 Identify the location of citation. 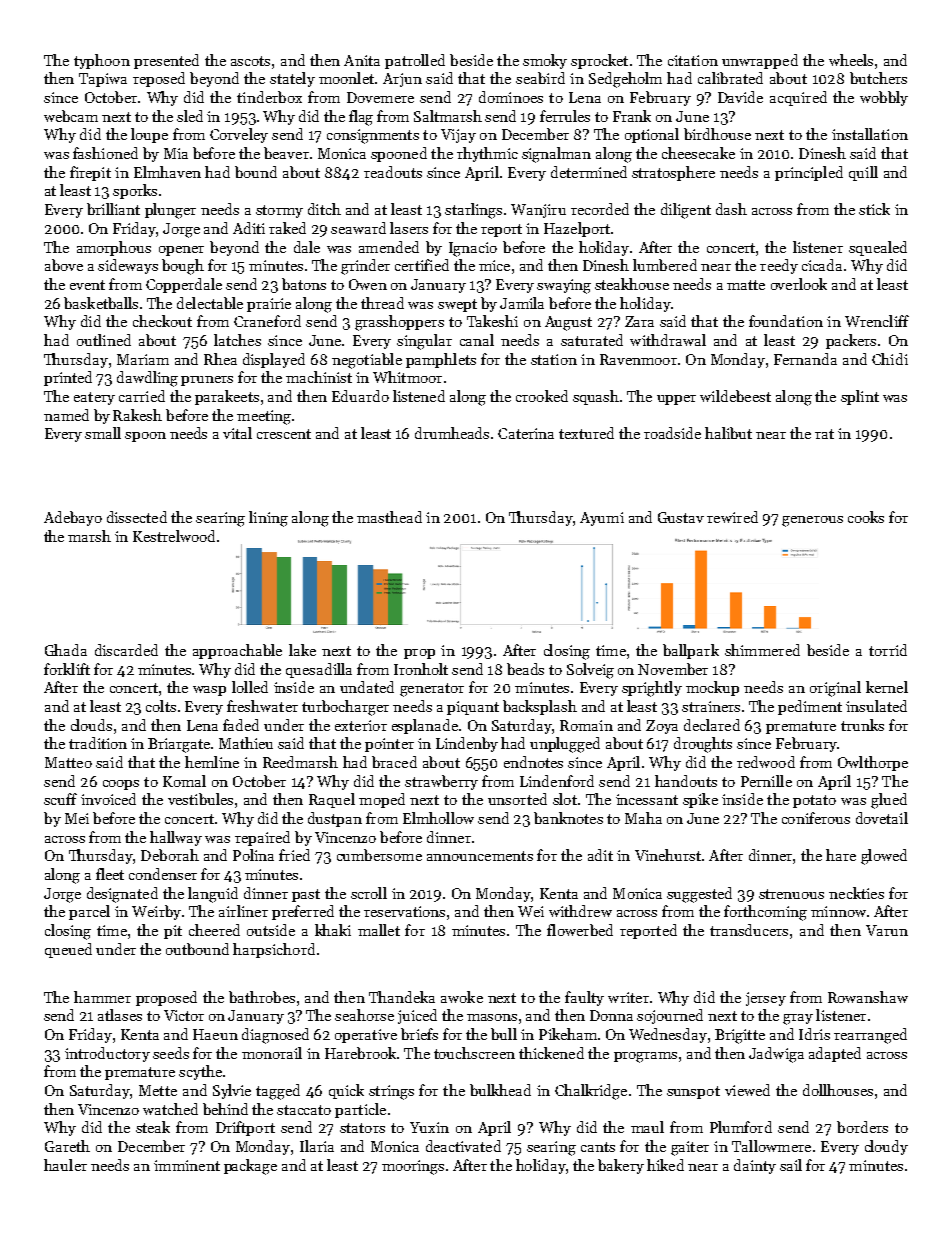
(693, 60).
